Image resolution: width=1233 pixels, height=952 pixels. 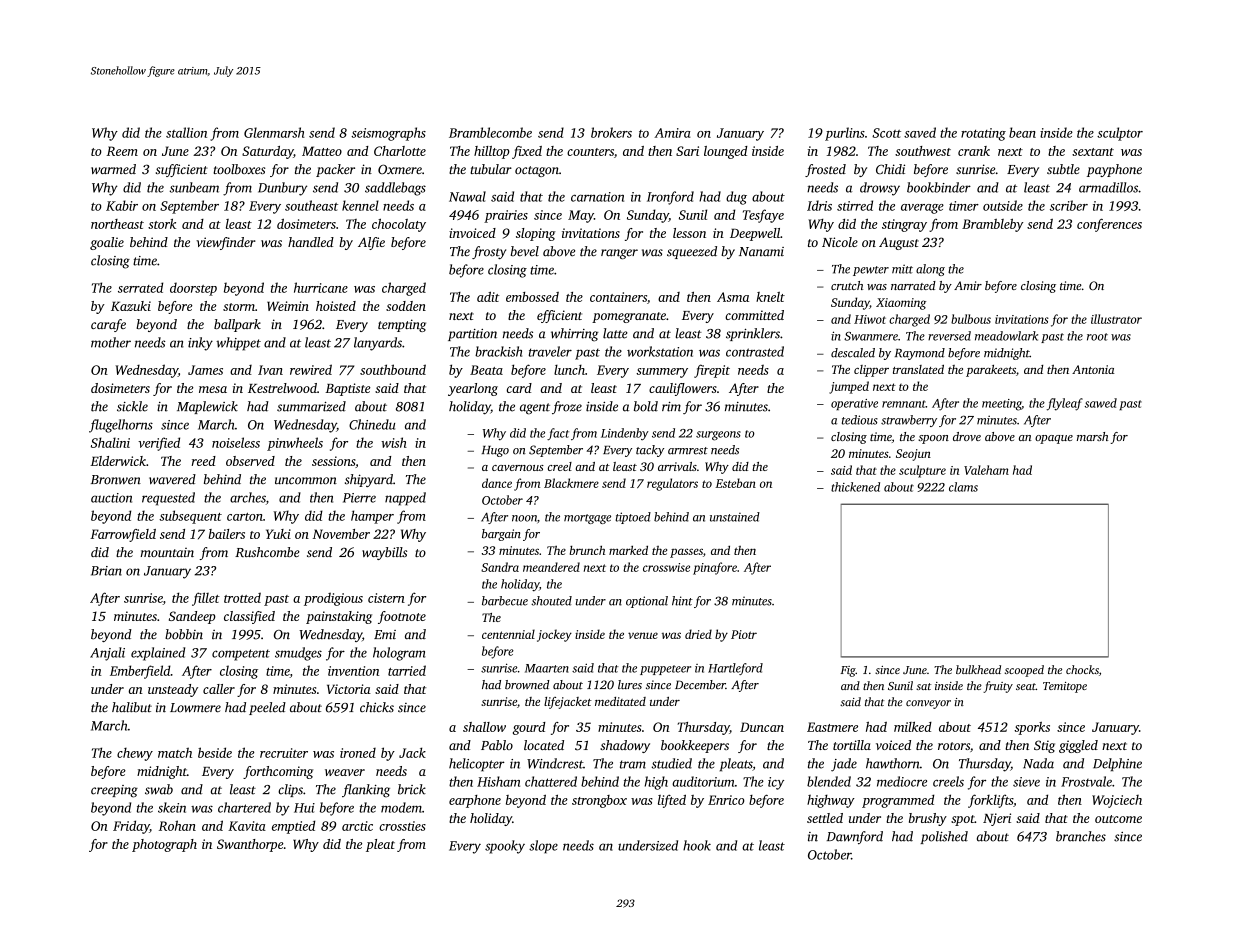 What do you see at coordinates (611, 132) in the screenshot?
I see `brokers` at bounding box center [611, 132].
